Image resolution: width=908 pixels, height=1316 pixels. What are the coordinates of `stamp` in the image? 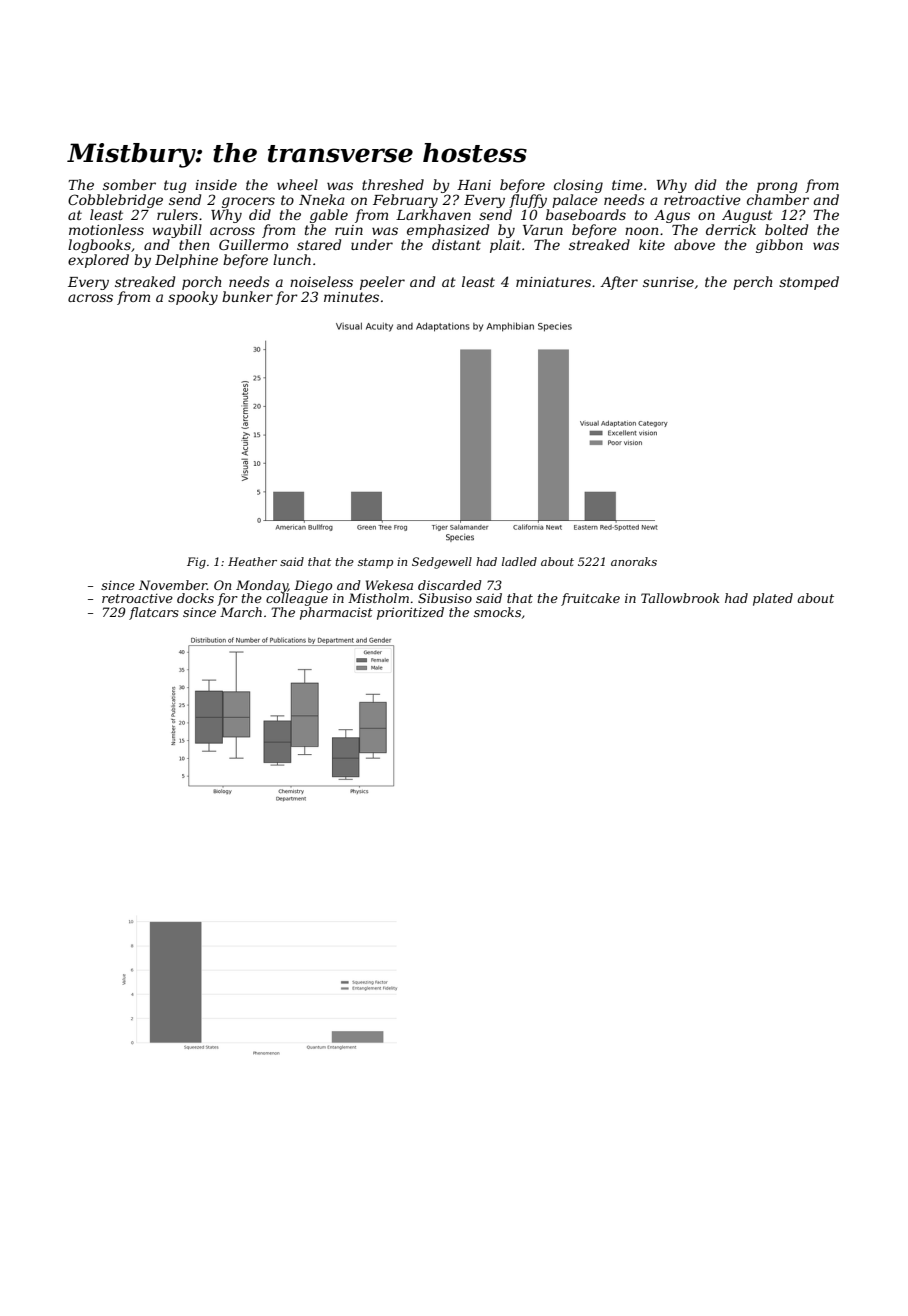 It's located at (375, 563).
